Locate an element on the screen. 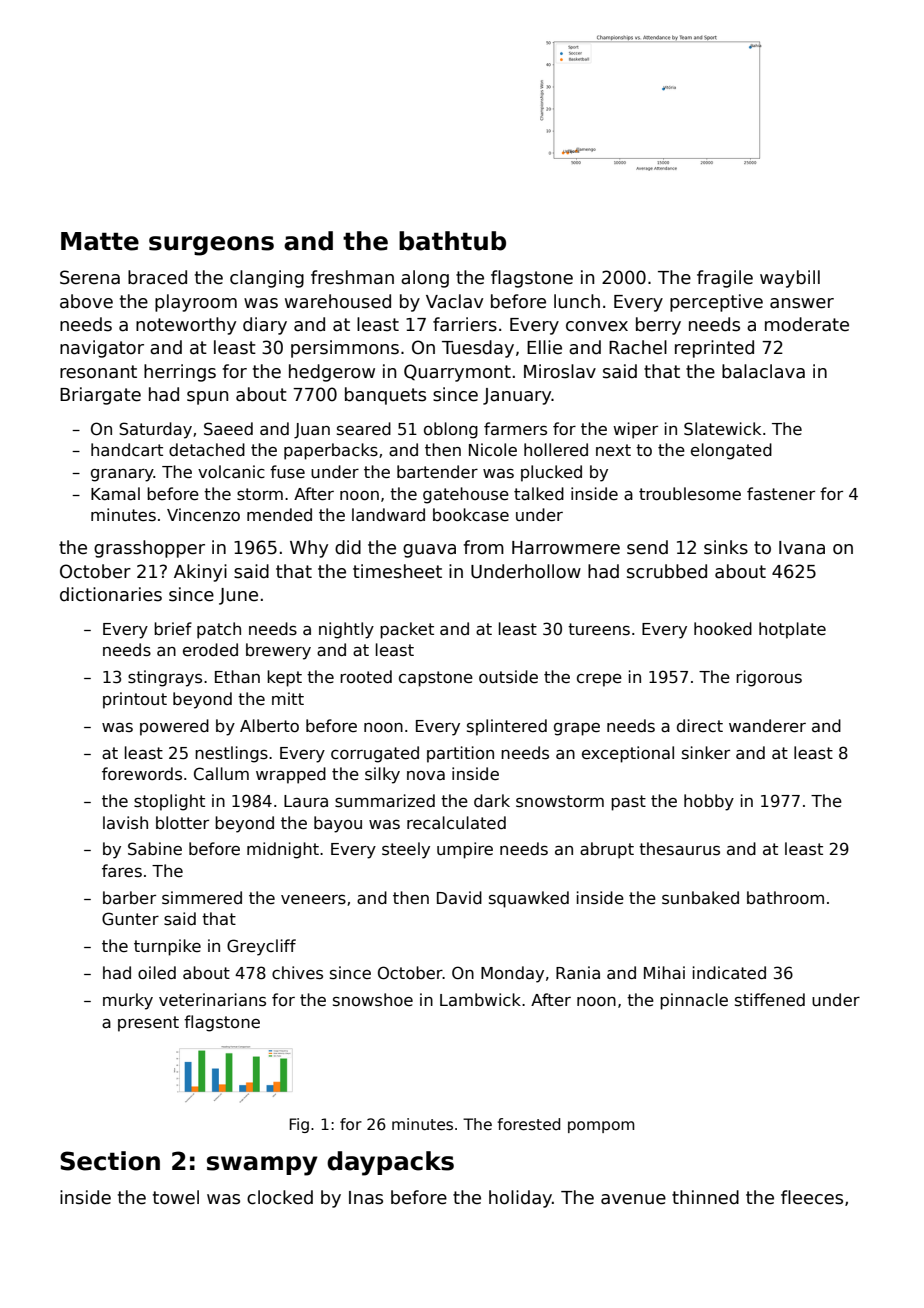 This screenshot has height=1308, width=924. capstone is located at coordinates (436, 679).
